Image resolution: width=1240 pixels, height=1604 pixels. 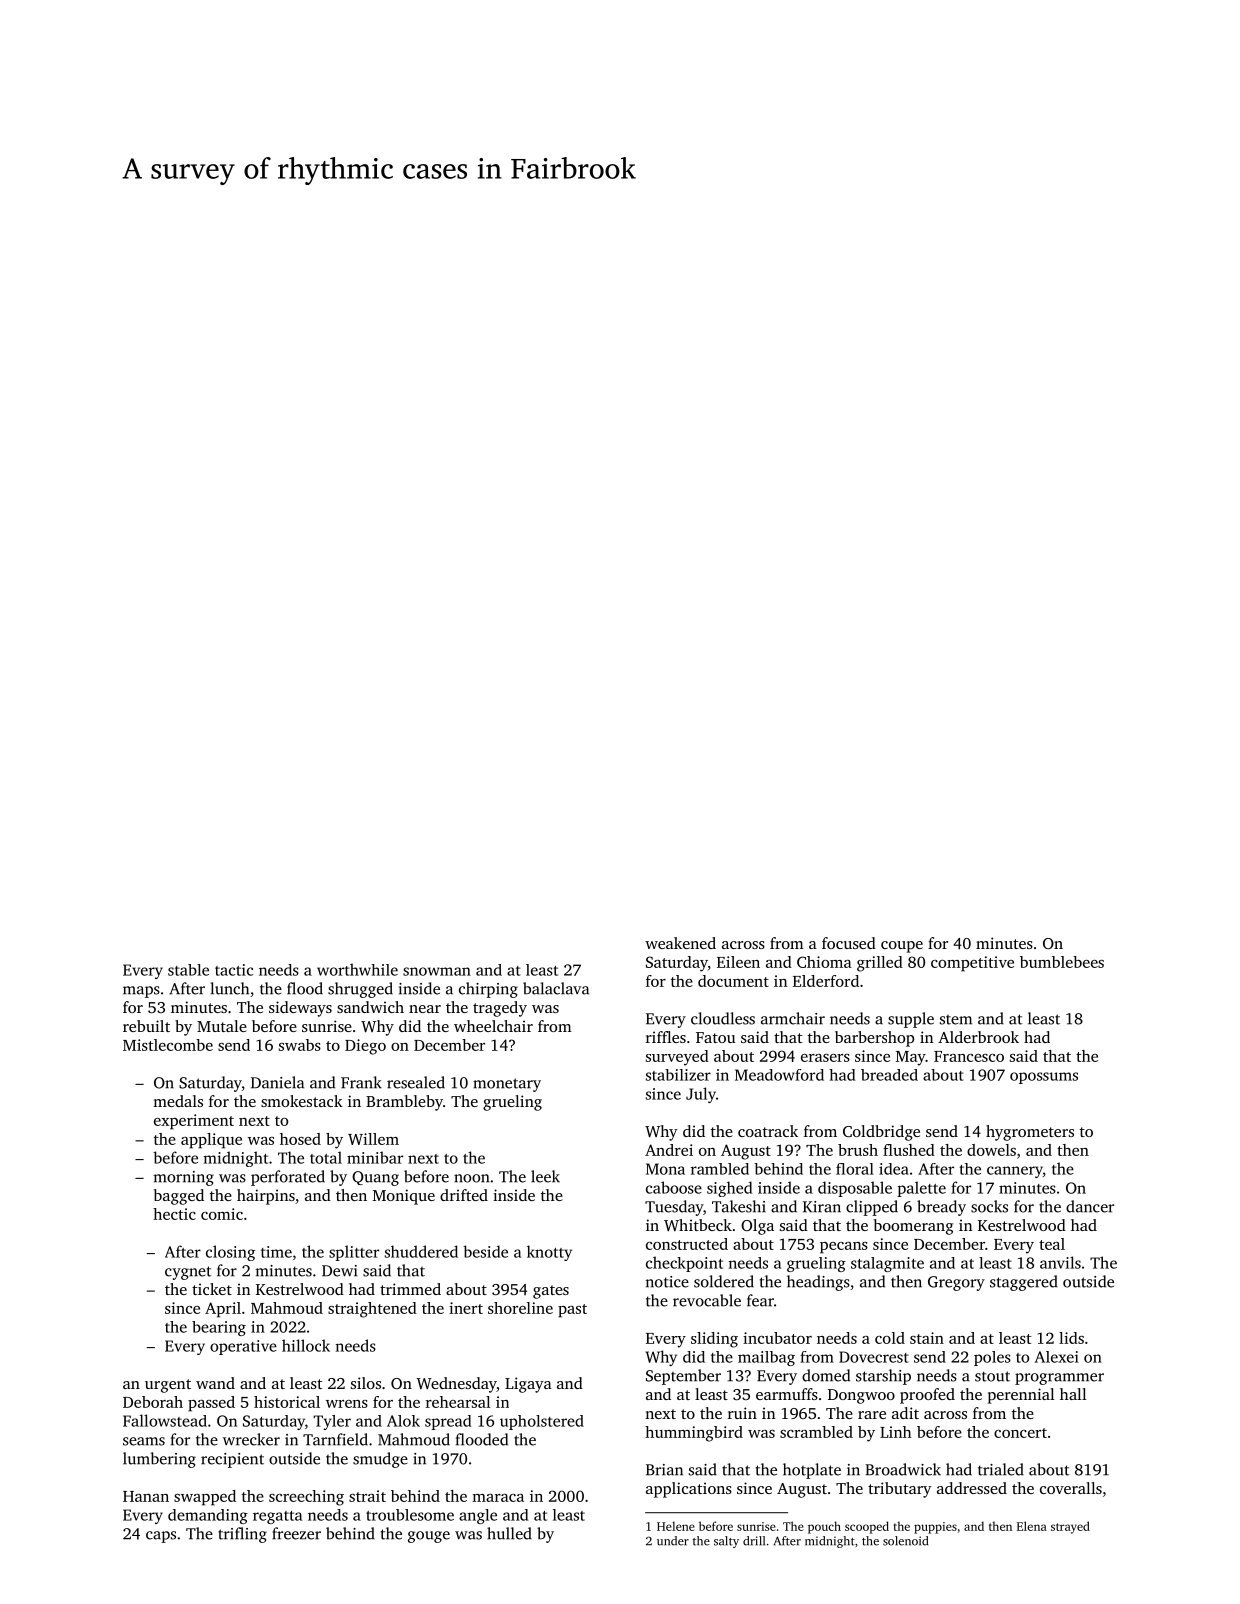 What do you see at coordinates (1090, 1206) in the document?
I see `dancer` at bounding box center [1090, 1206].
